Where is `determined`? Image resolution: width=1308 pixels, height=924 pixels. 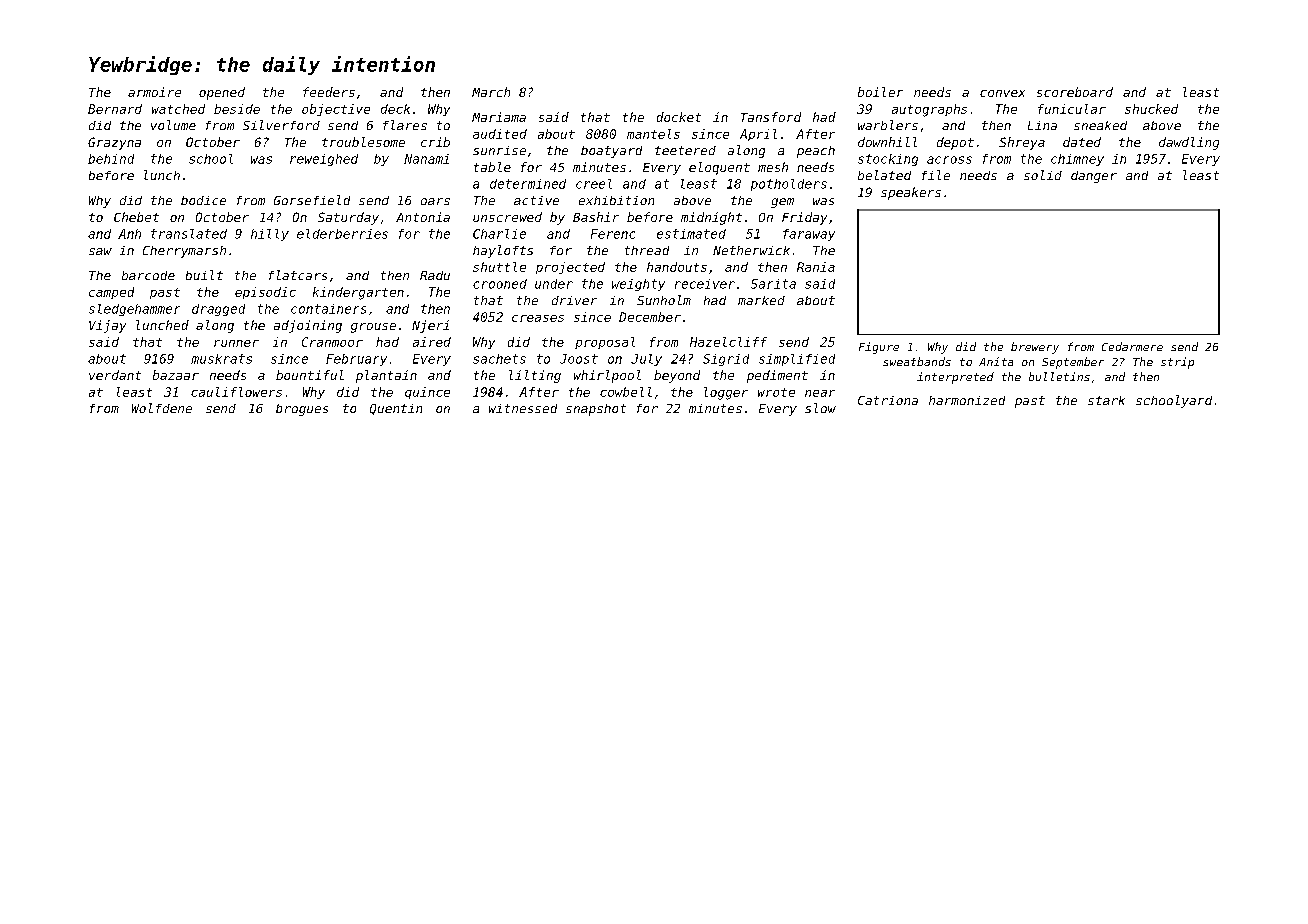 determined is located at coordinates (528, 184).
